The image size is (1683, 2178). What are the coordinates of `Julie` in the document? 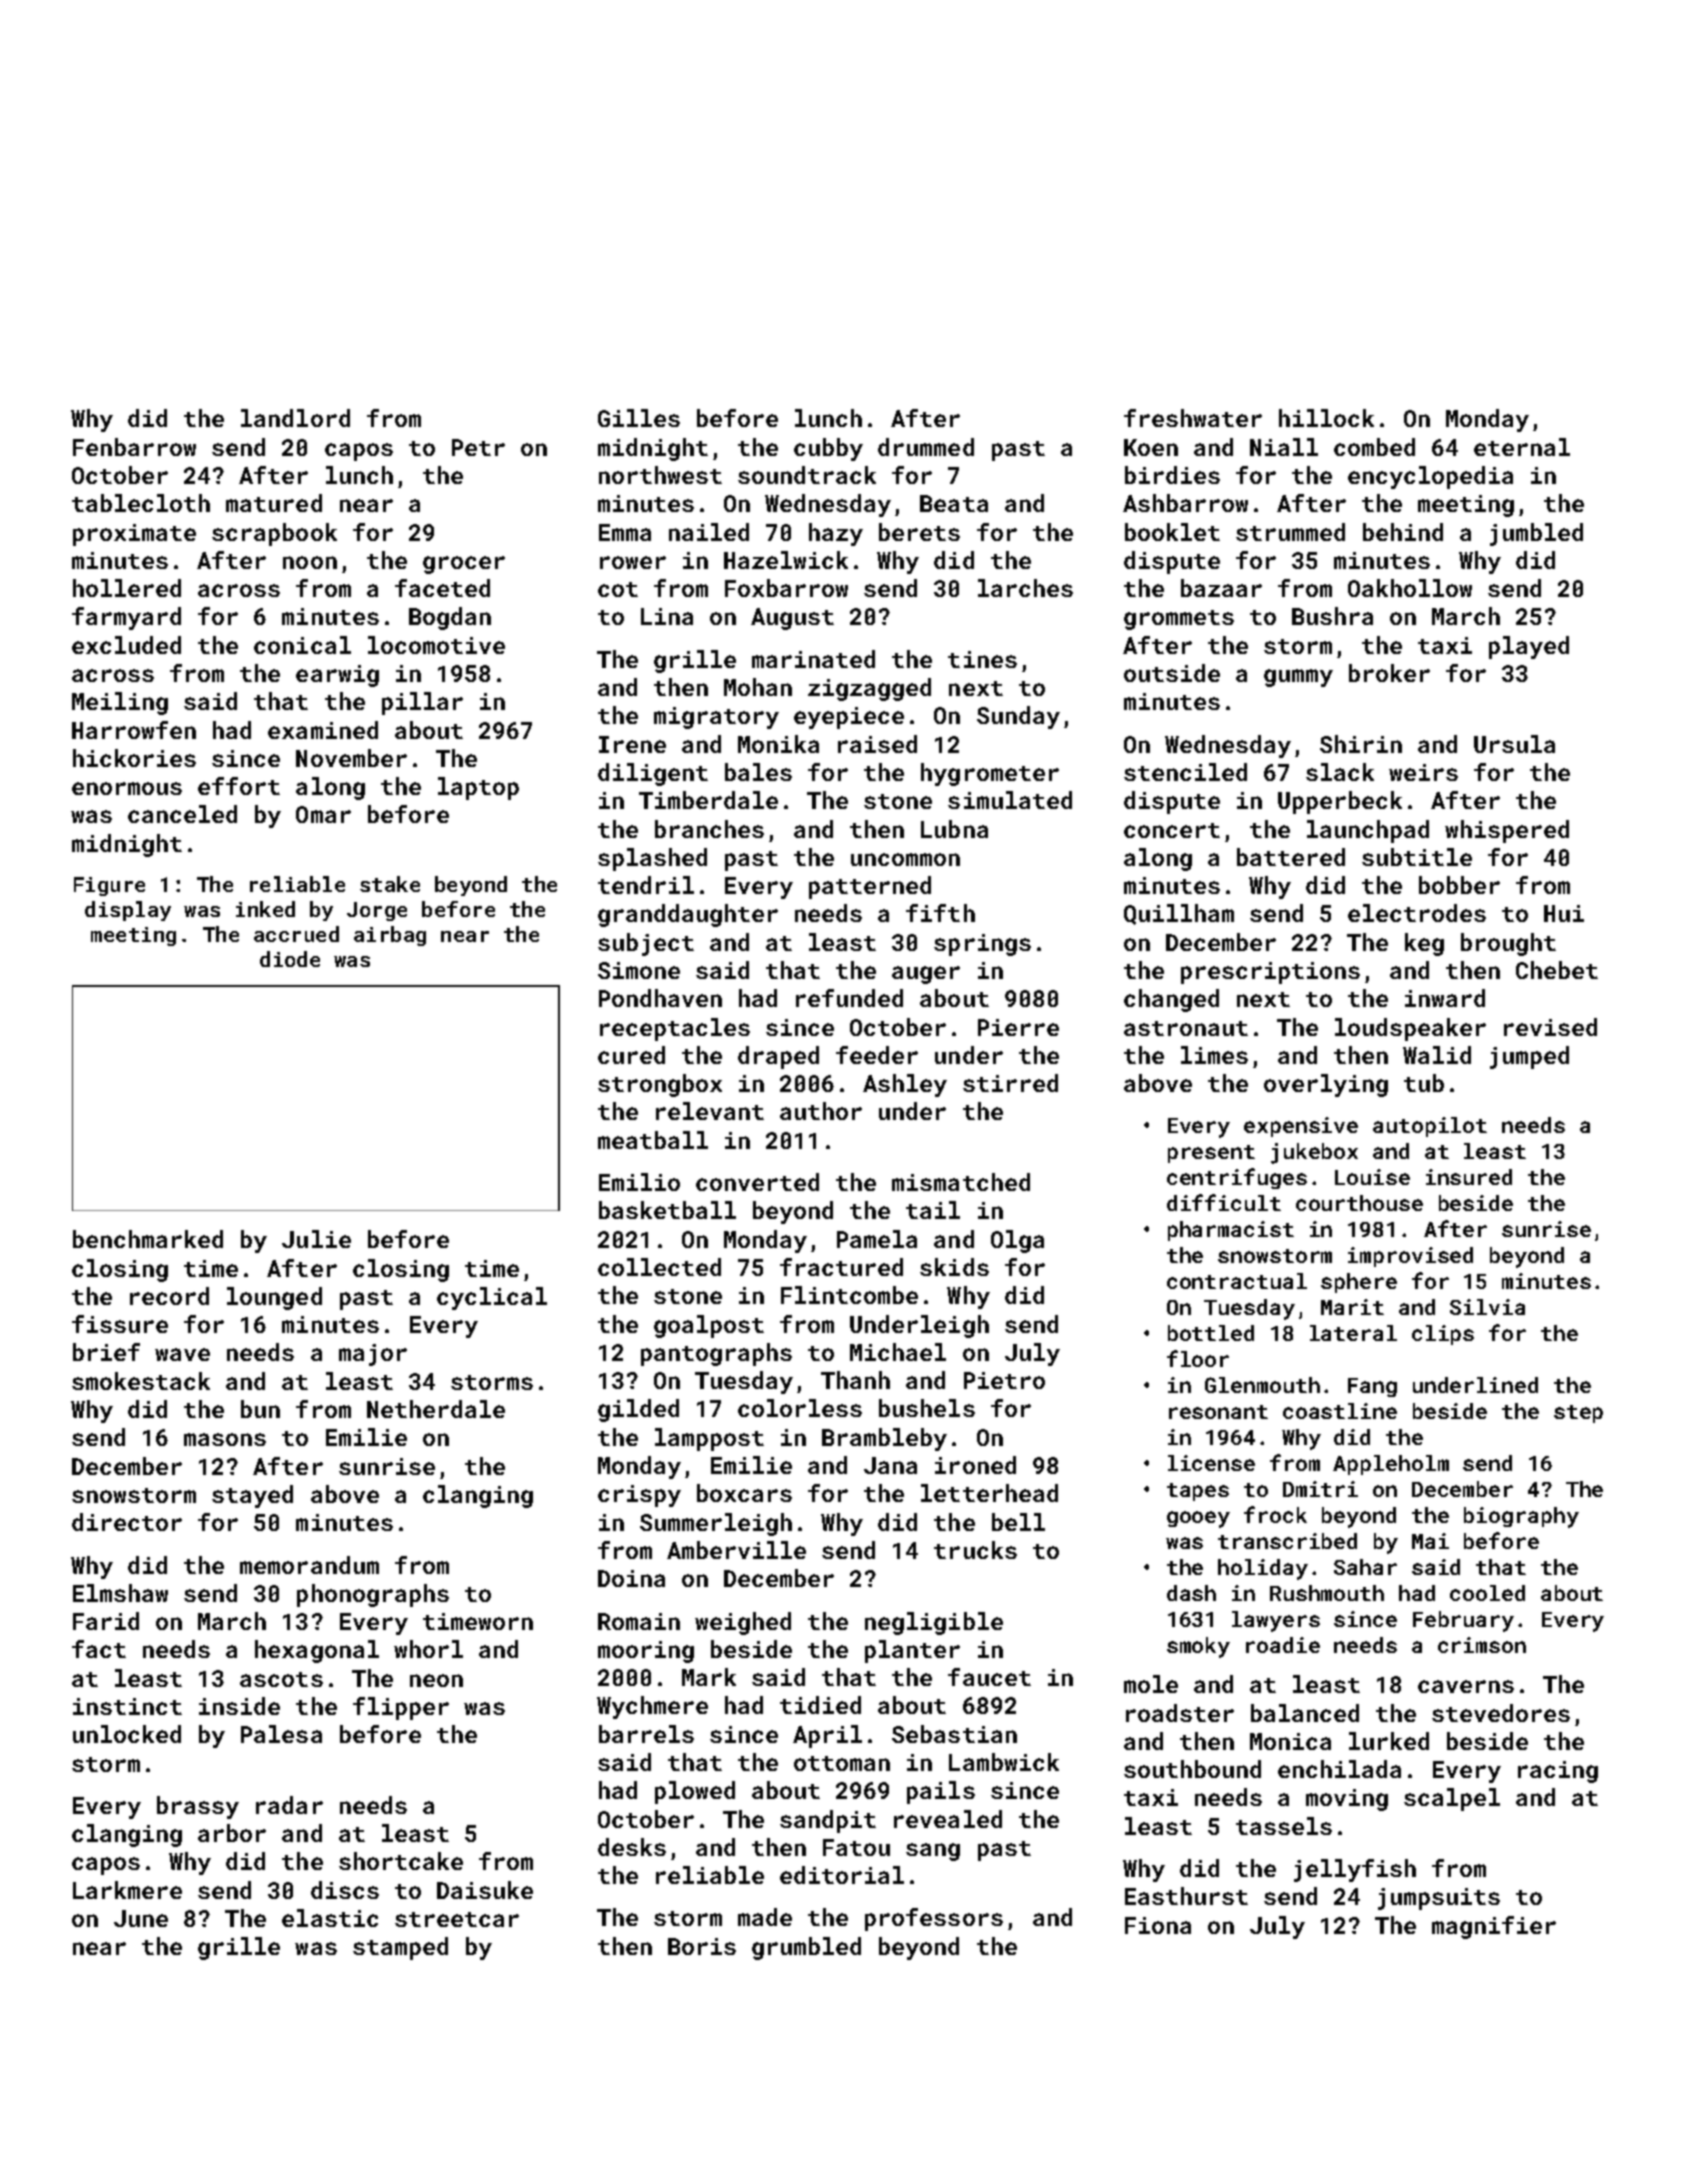 It's located at (316, 1239).
